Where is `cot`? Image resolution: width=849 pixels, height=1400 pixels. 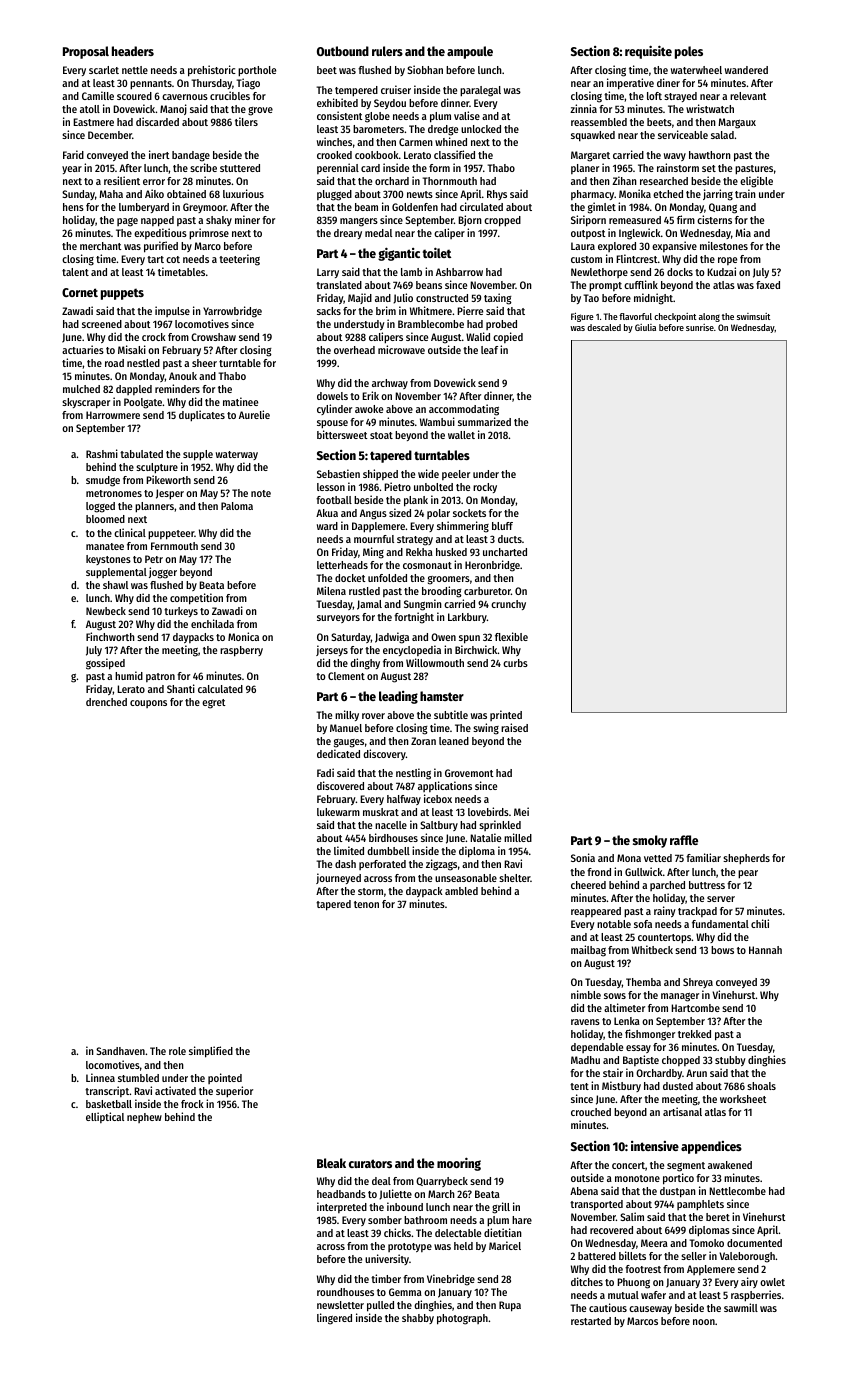
cot is located at coordinates (173, 259).
